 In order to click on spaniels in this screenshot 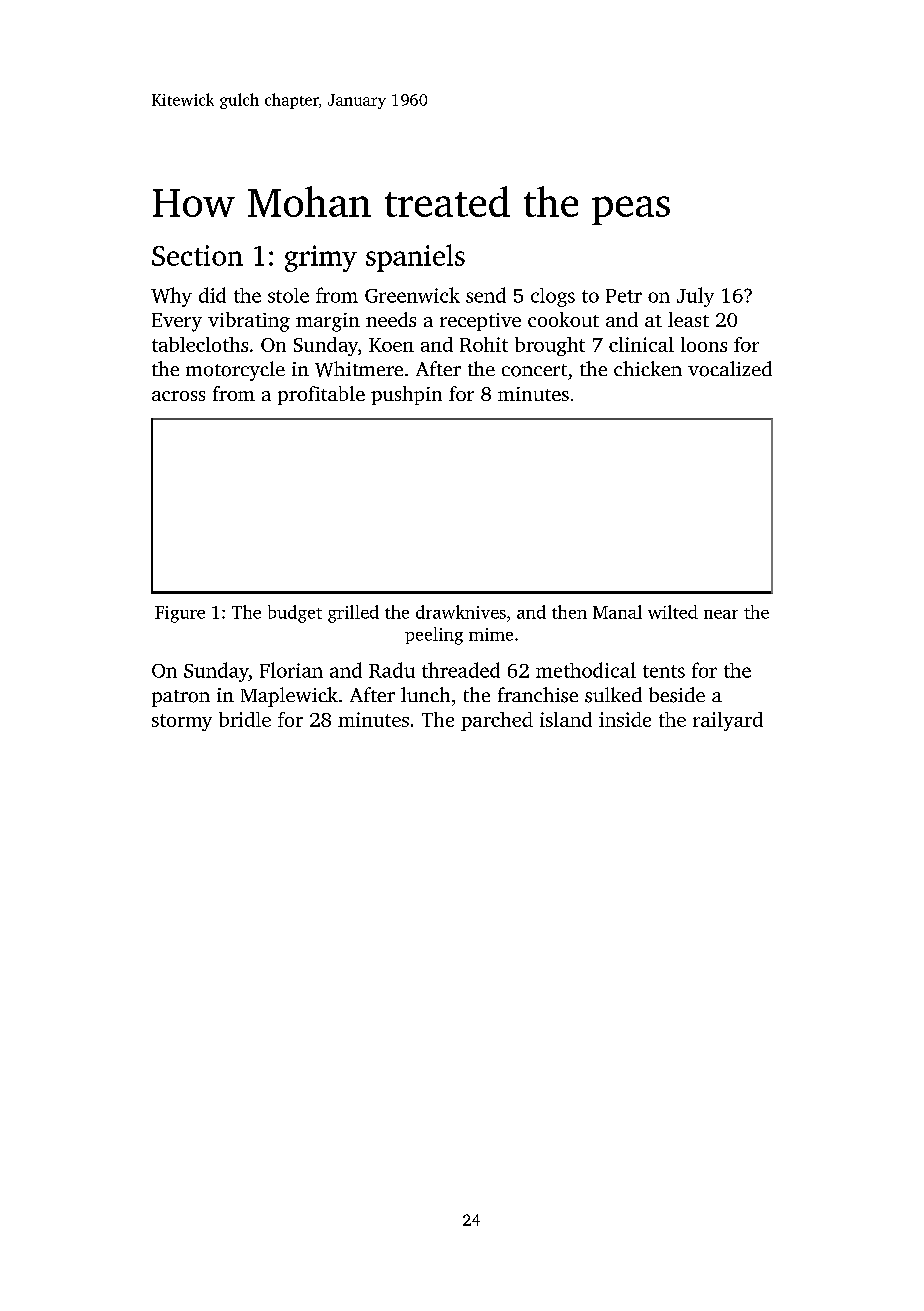, I will do `click(415, 258)`.
